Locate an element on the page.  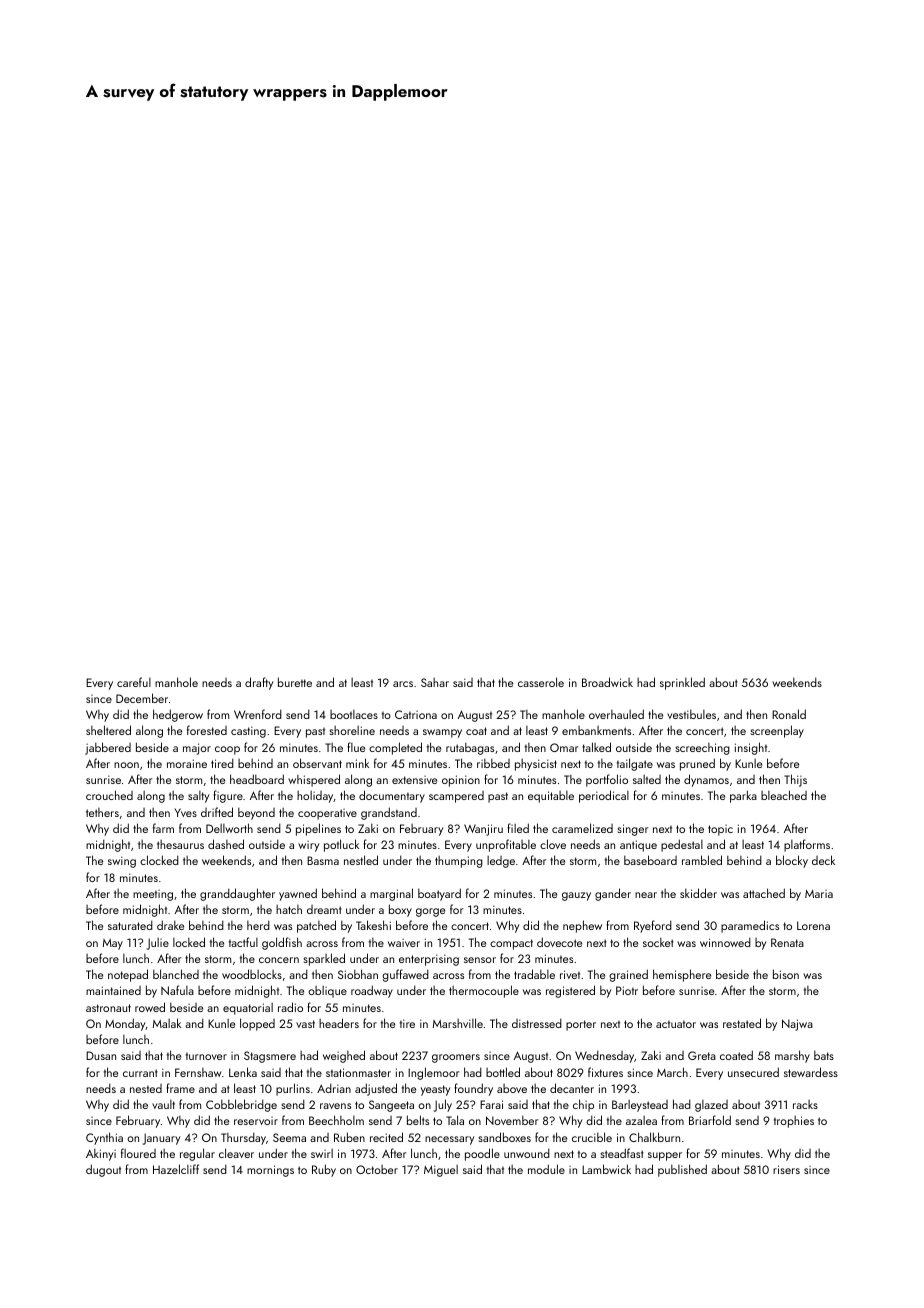
radio is located at coordinates (290, 1007).
